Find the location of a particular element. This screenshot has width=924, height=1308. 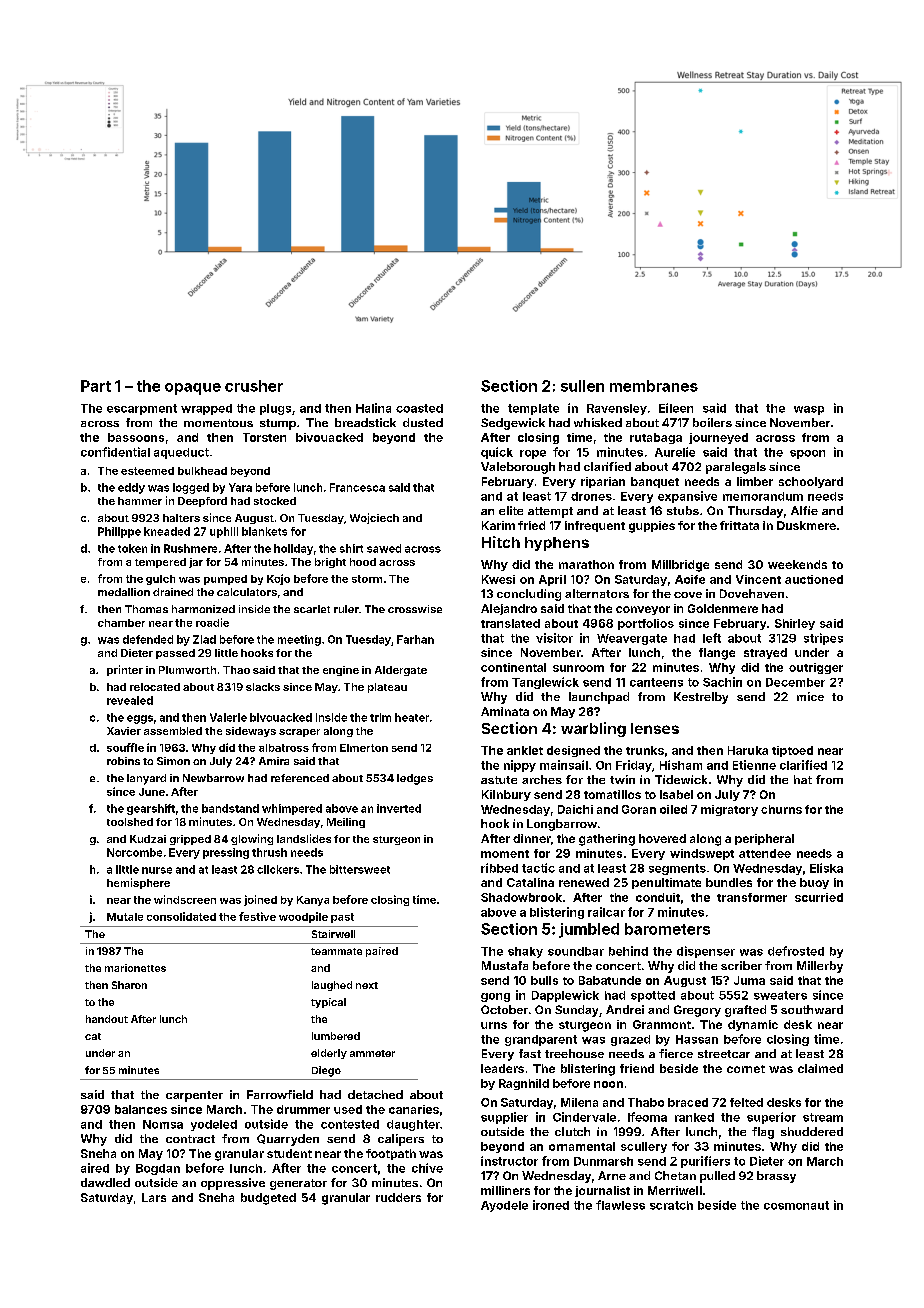

mice is located at coordinates (810, 696).
